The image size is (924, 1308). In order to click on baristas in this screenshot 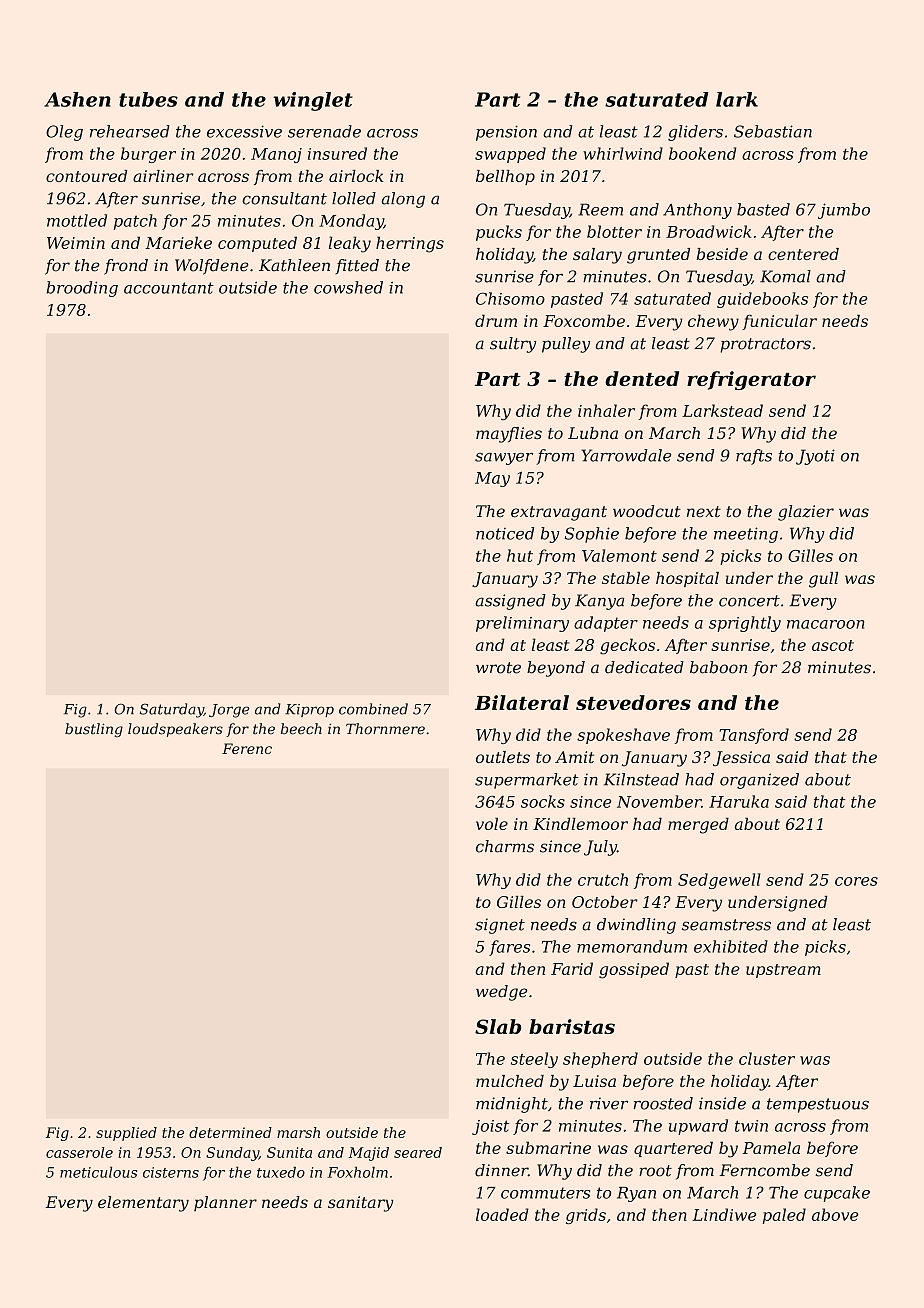, I will do `click(572, 1026)`.
